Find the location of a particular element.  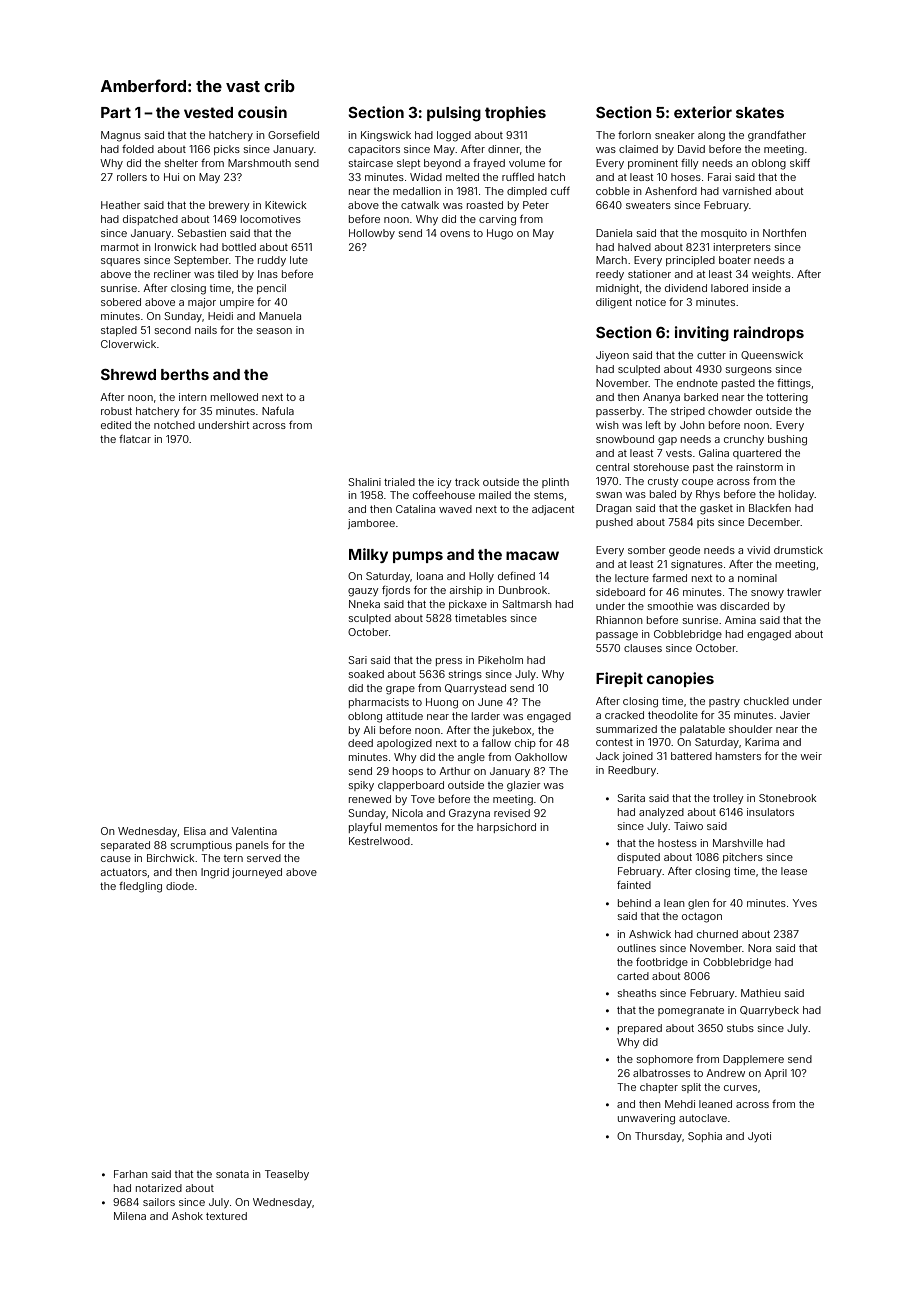

diode is located at coordinates (180, 886).
